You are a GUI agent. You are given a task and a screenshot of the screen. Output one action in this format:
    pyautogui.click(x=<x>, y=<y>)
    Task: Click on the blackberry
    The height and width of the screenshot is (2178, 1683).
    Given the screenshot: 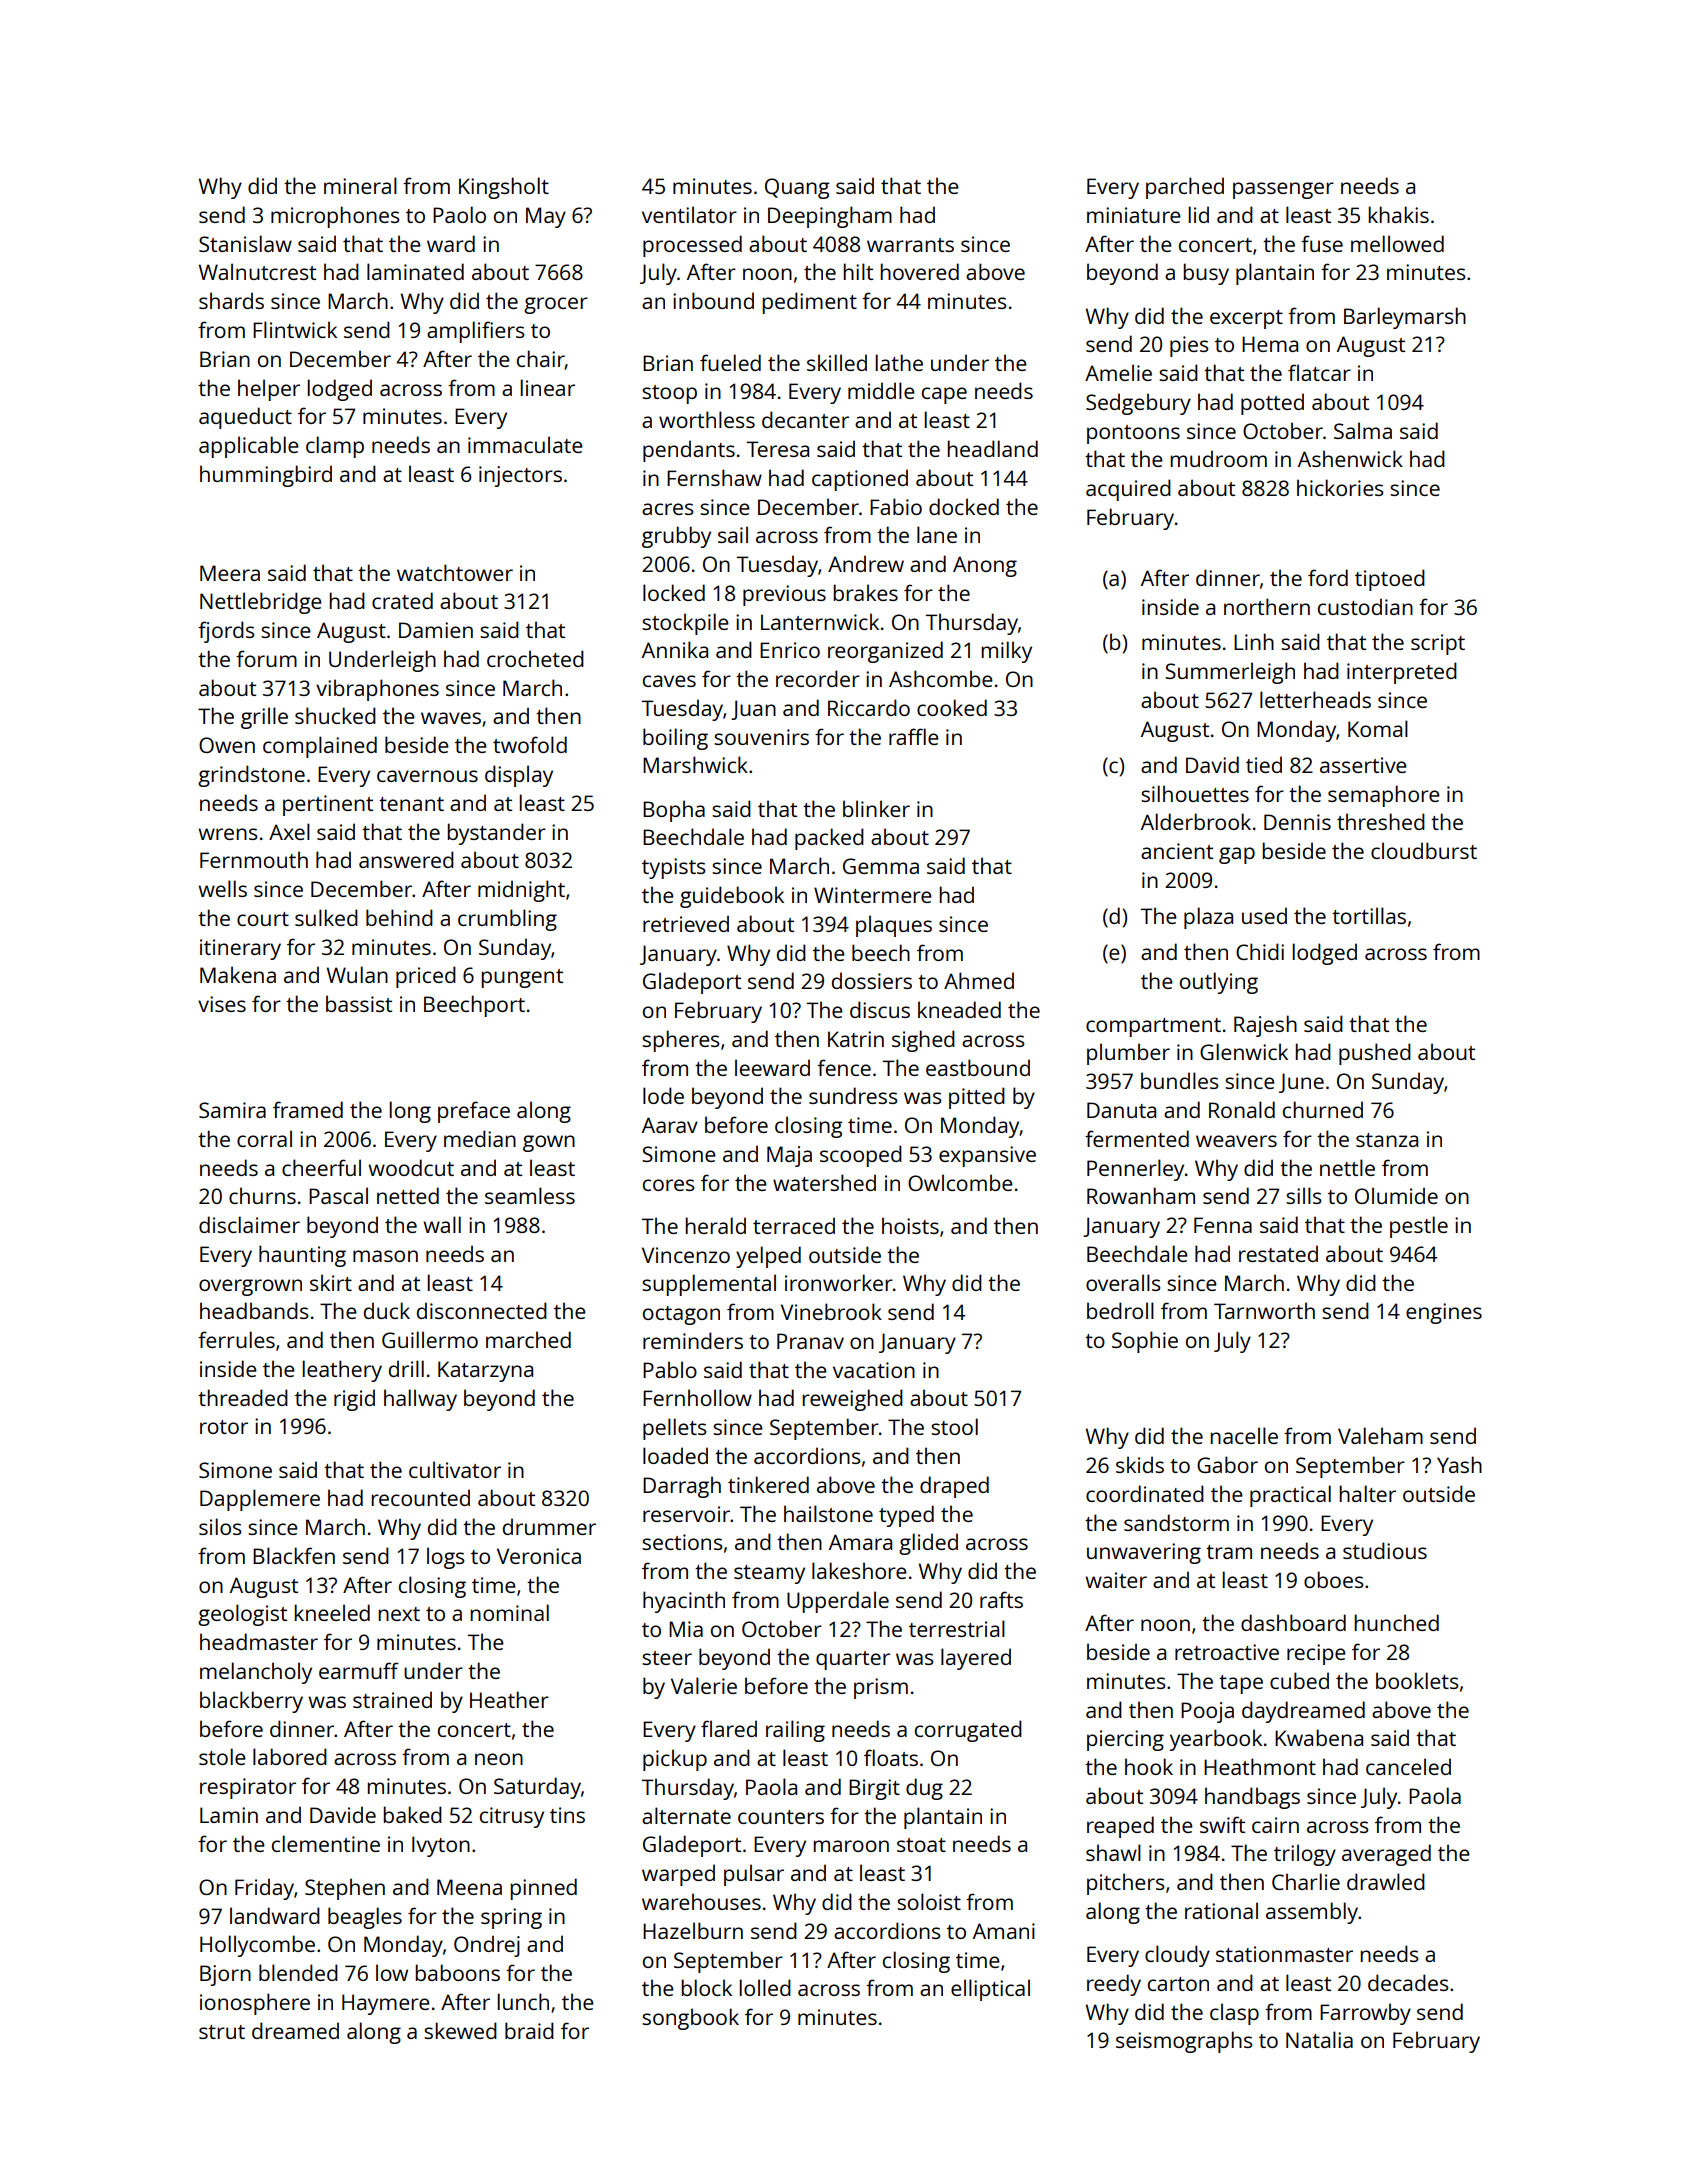 What is the action you would take?
    pyautogui.click(x=251, y=1702)
